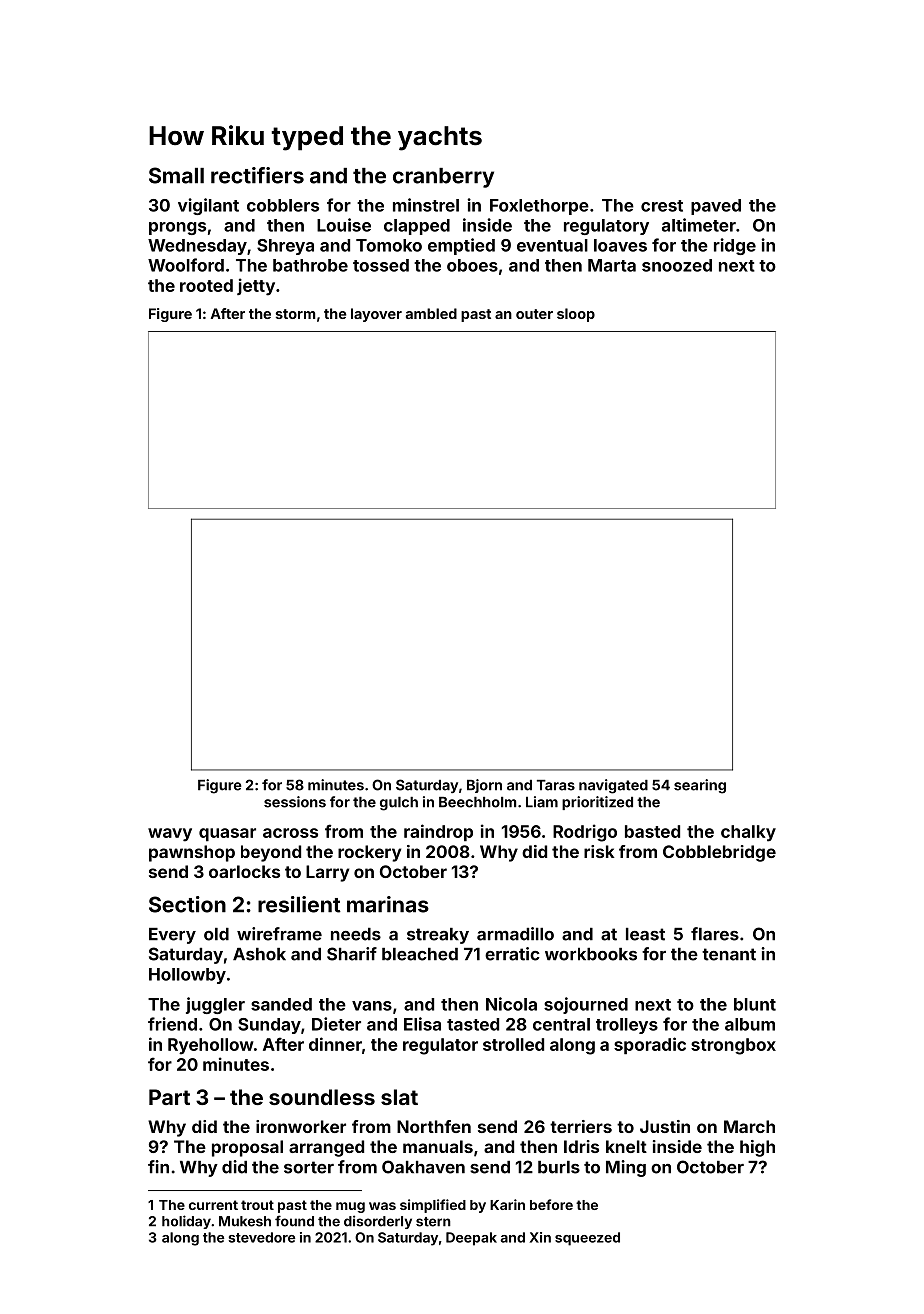 The width and height of the screenshot is (924, 1314). Describe the element at coordinates (169, 1097) in the screenshot. I see `Part` at that location.
